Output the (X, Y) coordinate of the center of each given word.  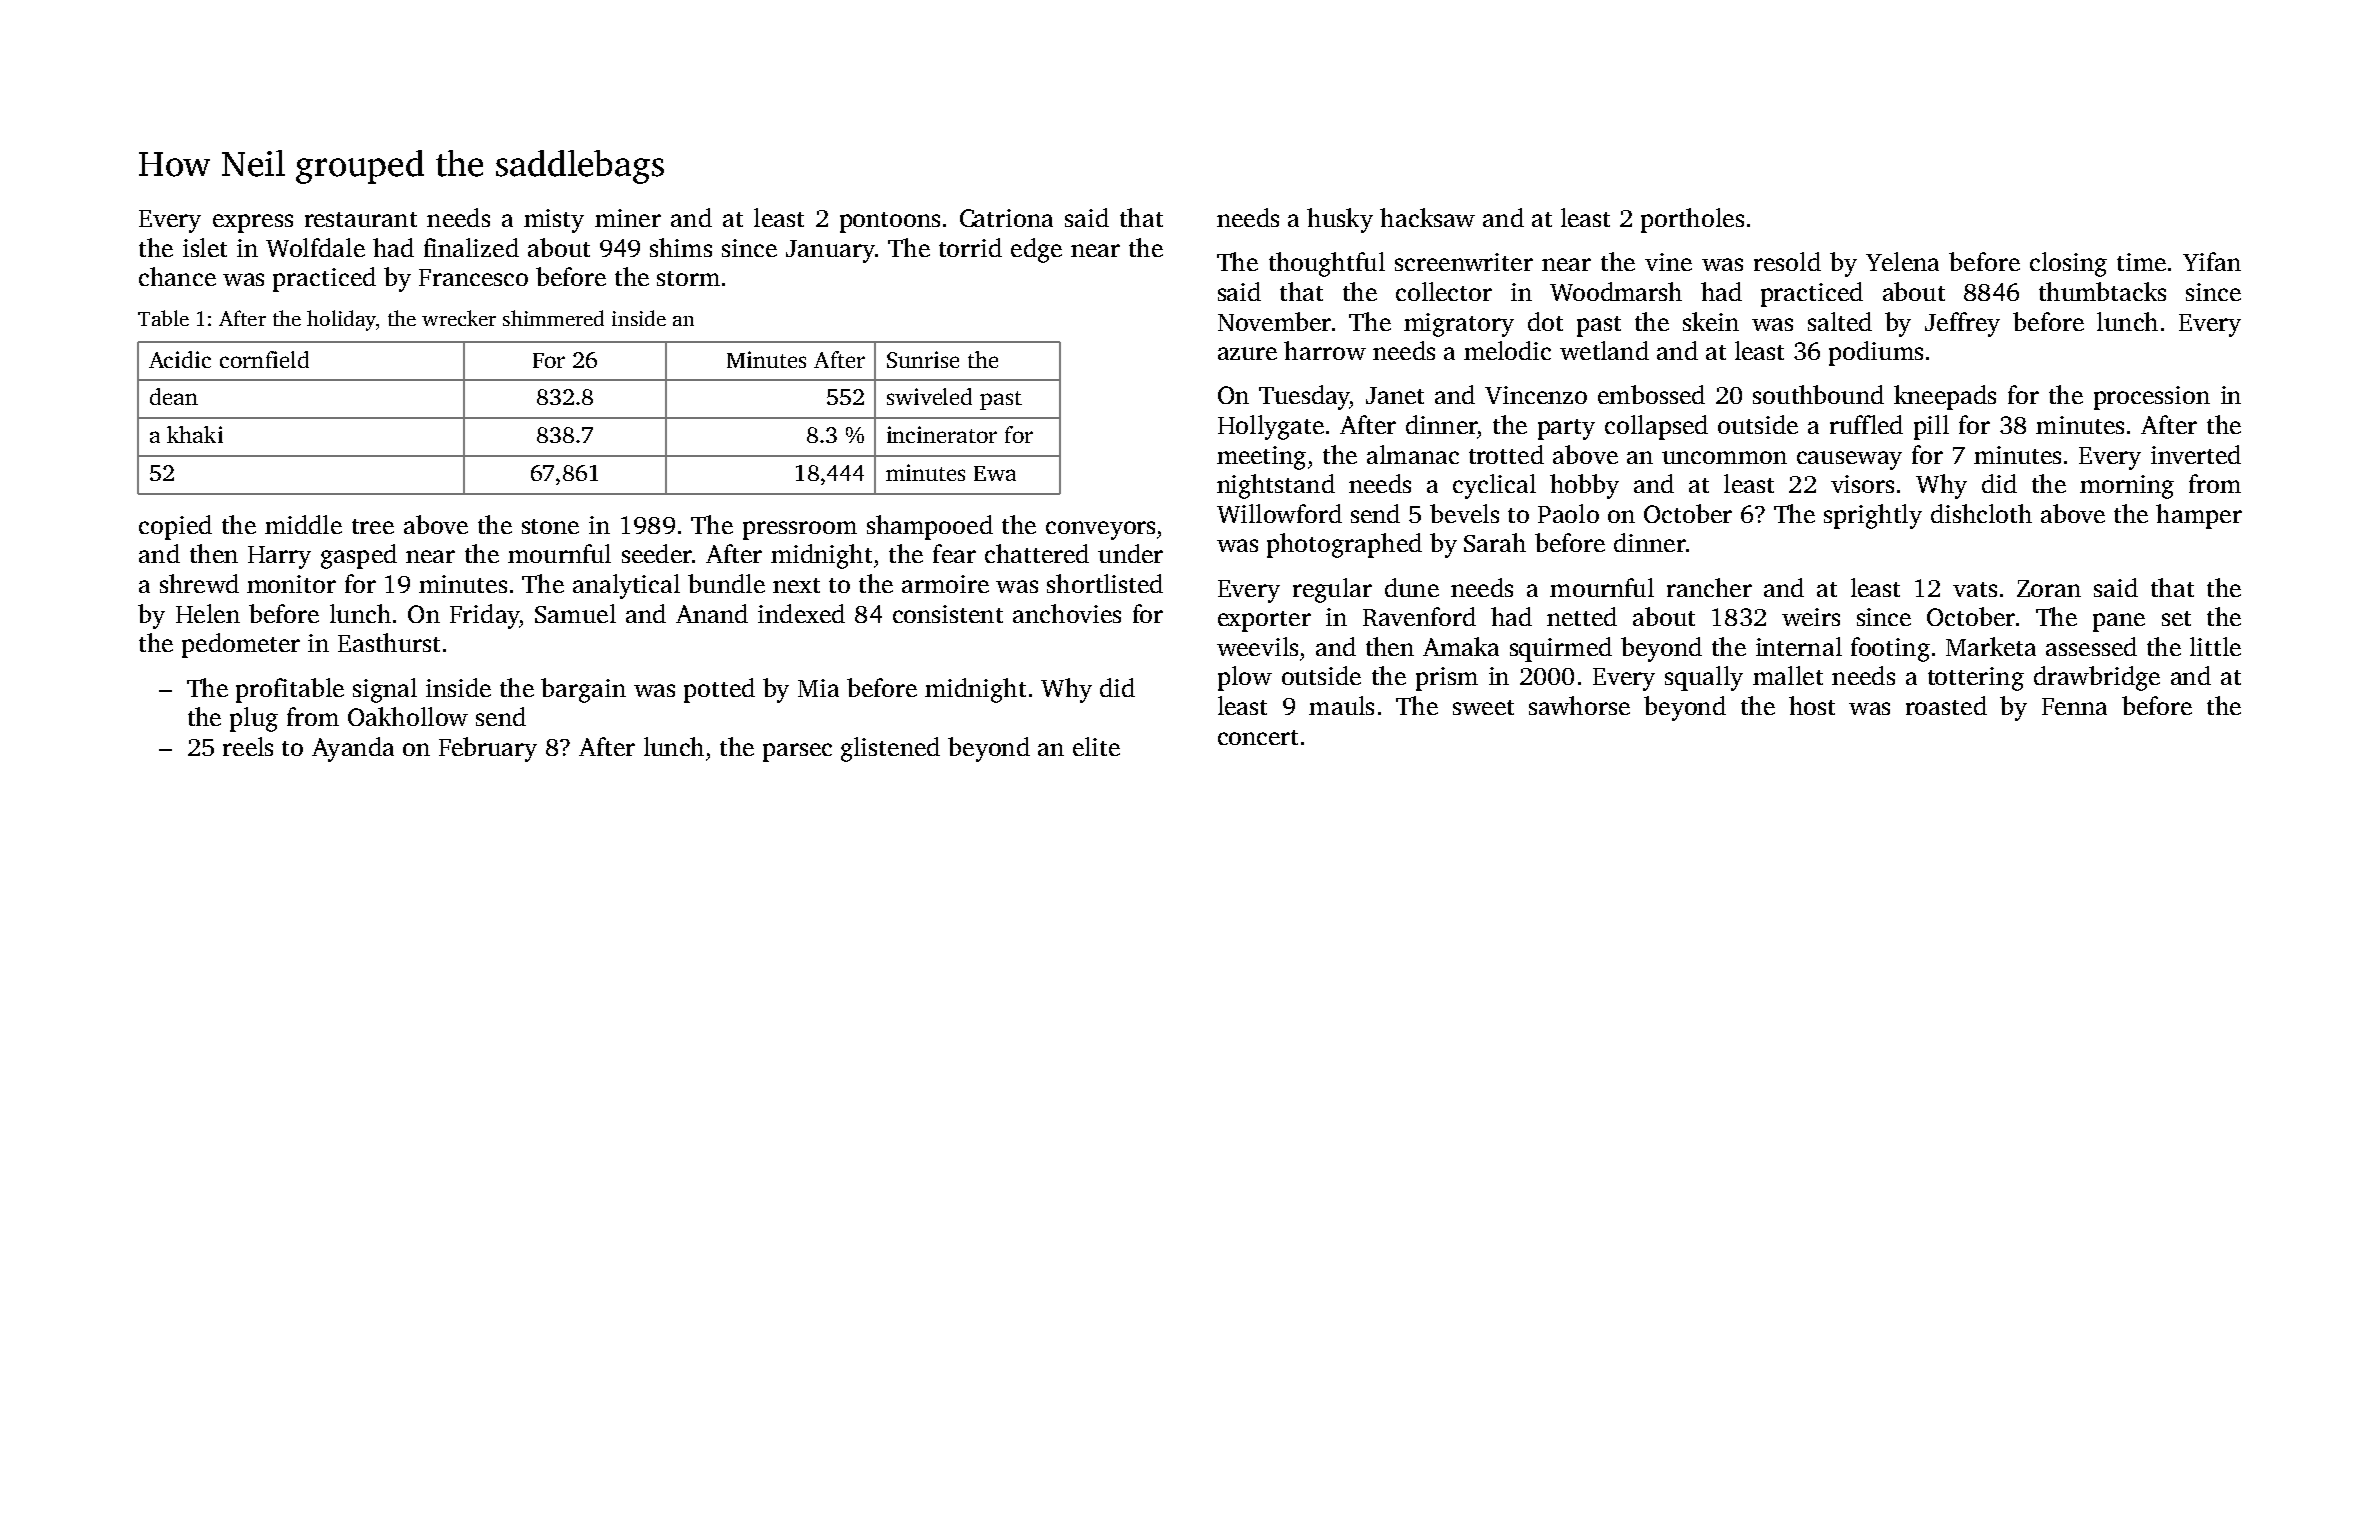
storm (688, 278)
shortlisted (1105, 583)
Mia (818, 688)
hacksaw (1427, 217)
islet (205, 247)
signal (385, 690)
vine (1668, 262)
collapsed (1656, 427)
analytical (626, 586)
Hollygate (1271, 427)
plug (254, 719)
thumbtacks (2102, 291)
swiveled (929, 396)
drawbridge (2097, 678)
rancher (1709, 587)
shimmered (553, 318)
